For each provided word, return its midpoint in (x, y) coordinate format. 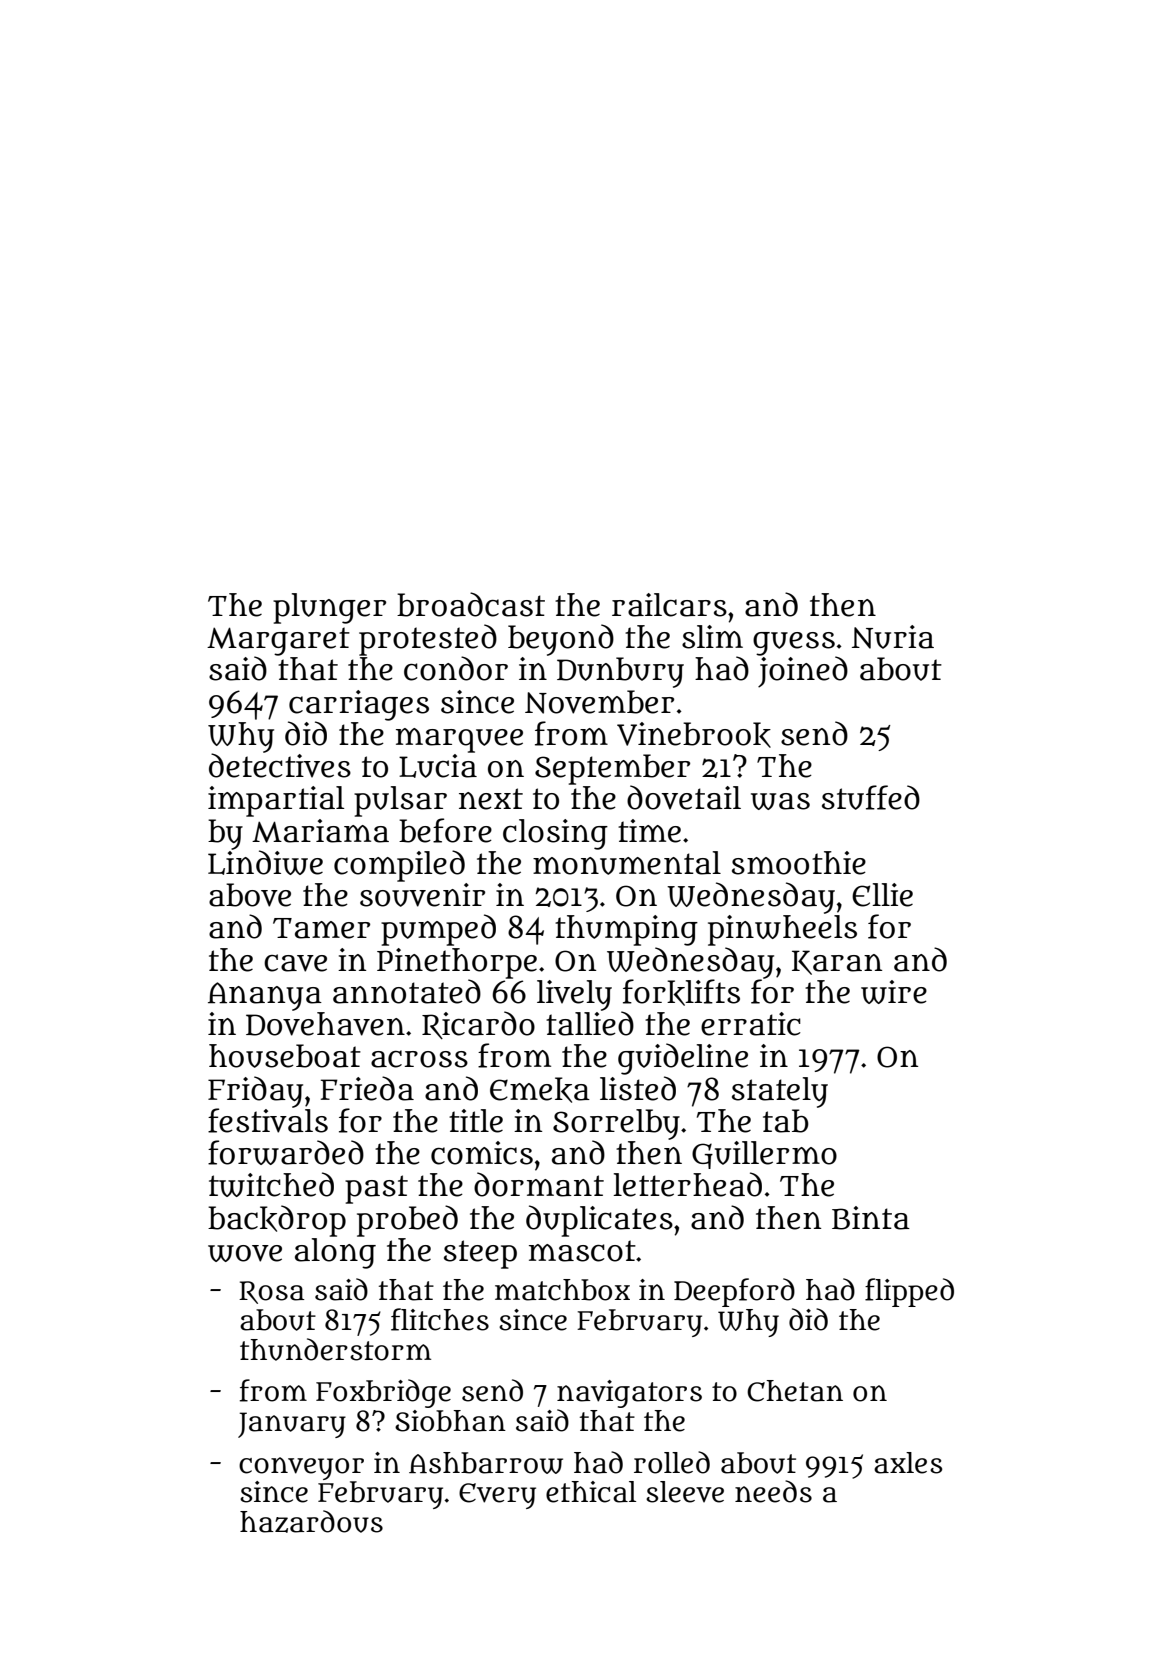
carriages (359, 705)
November (599, 702)
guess (794, 644)
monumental (627, 863)
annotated (407, 991)
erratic (751, 1024)
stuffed (871, 797)
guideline (683, 1059)
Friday (255, 1092)
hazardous (311, 1521)
